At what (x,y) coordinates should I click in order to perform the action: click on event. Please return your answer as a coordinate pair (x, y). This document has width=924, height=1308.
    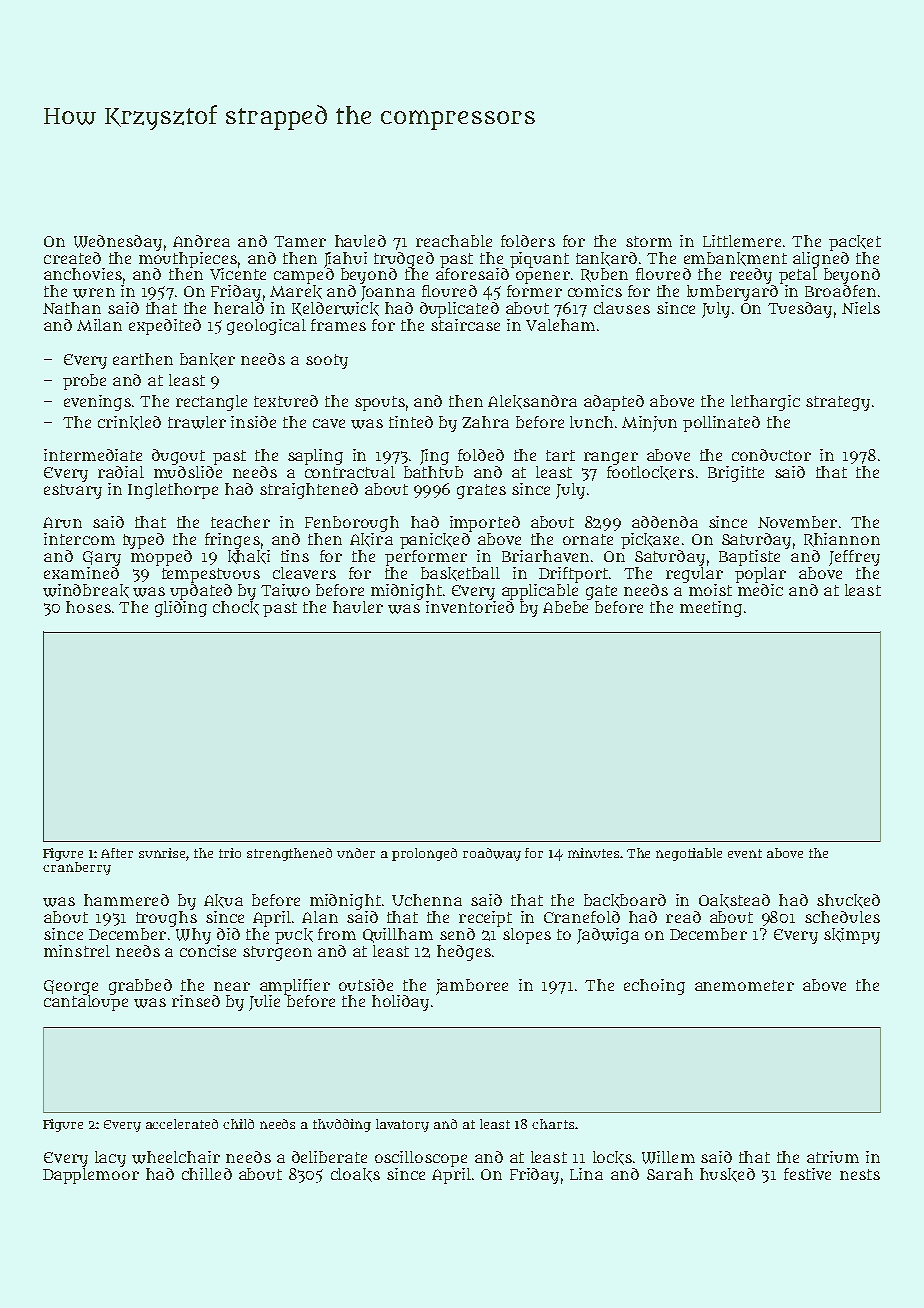
    Looking at the image, I should click on (745, 853).
